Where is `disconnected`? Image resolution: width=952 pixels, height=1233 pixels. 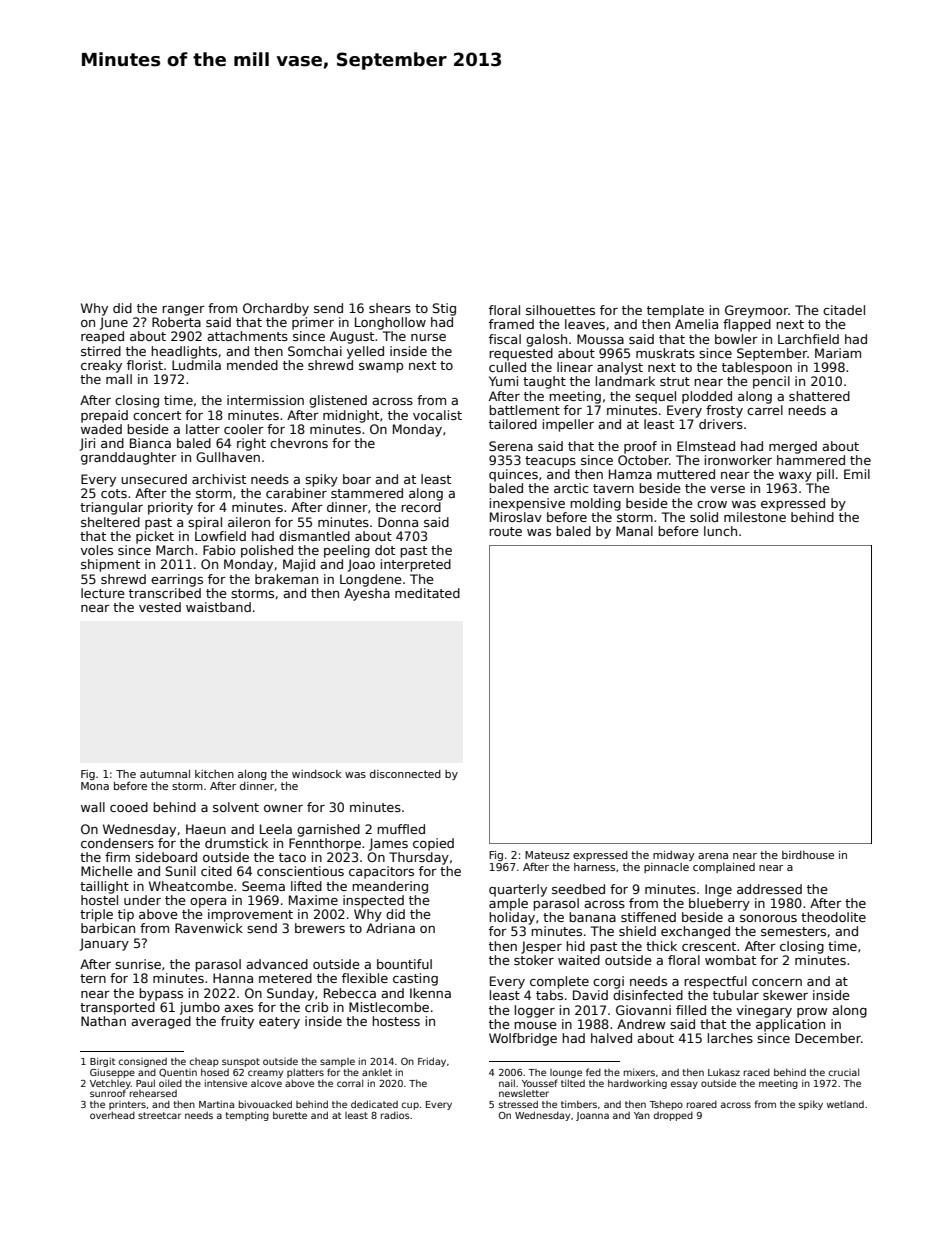
disconnected is located at coordinates (405, 774).
